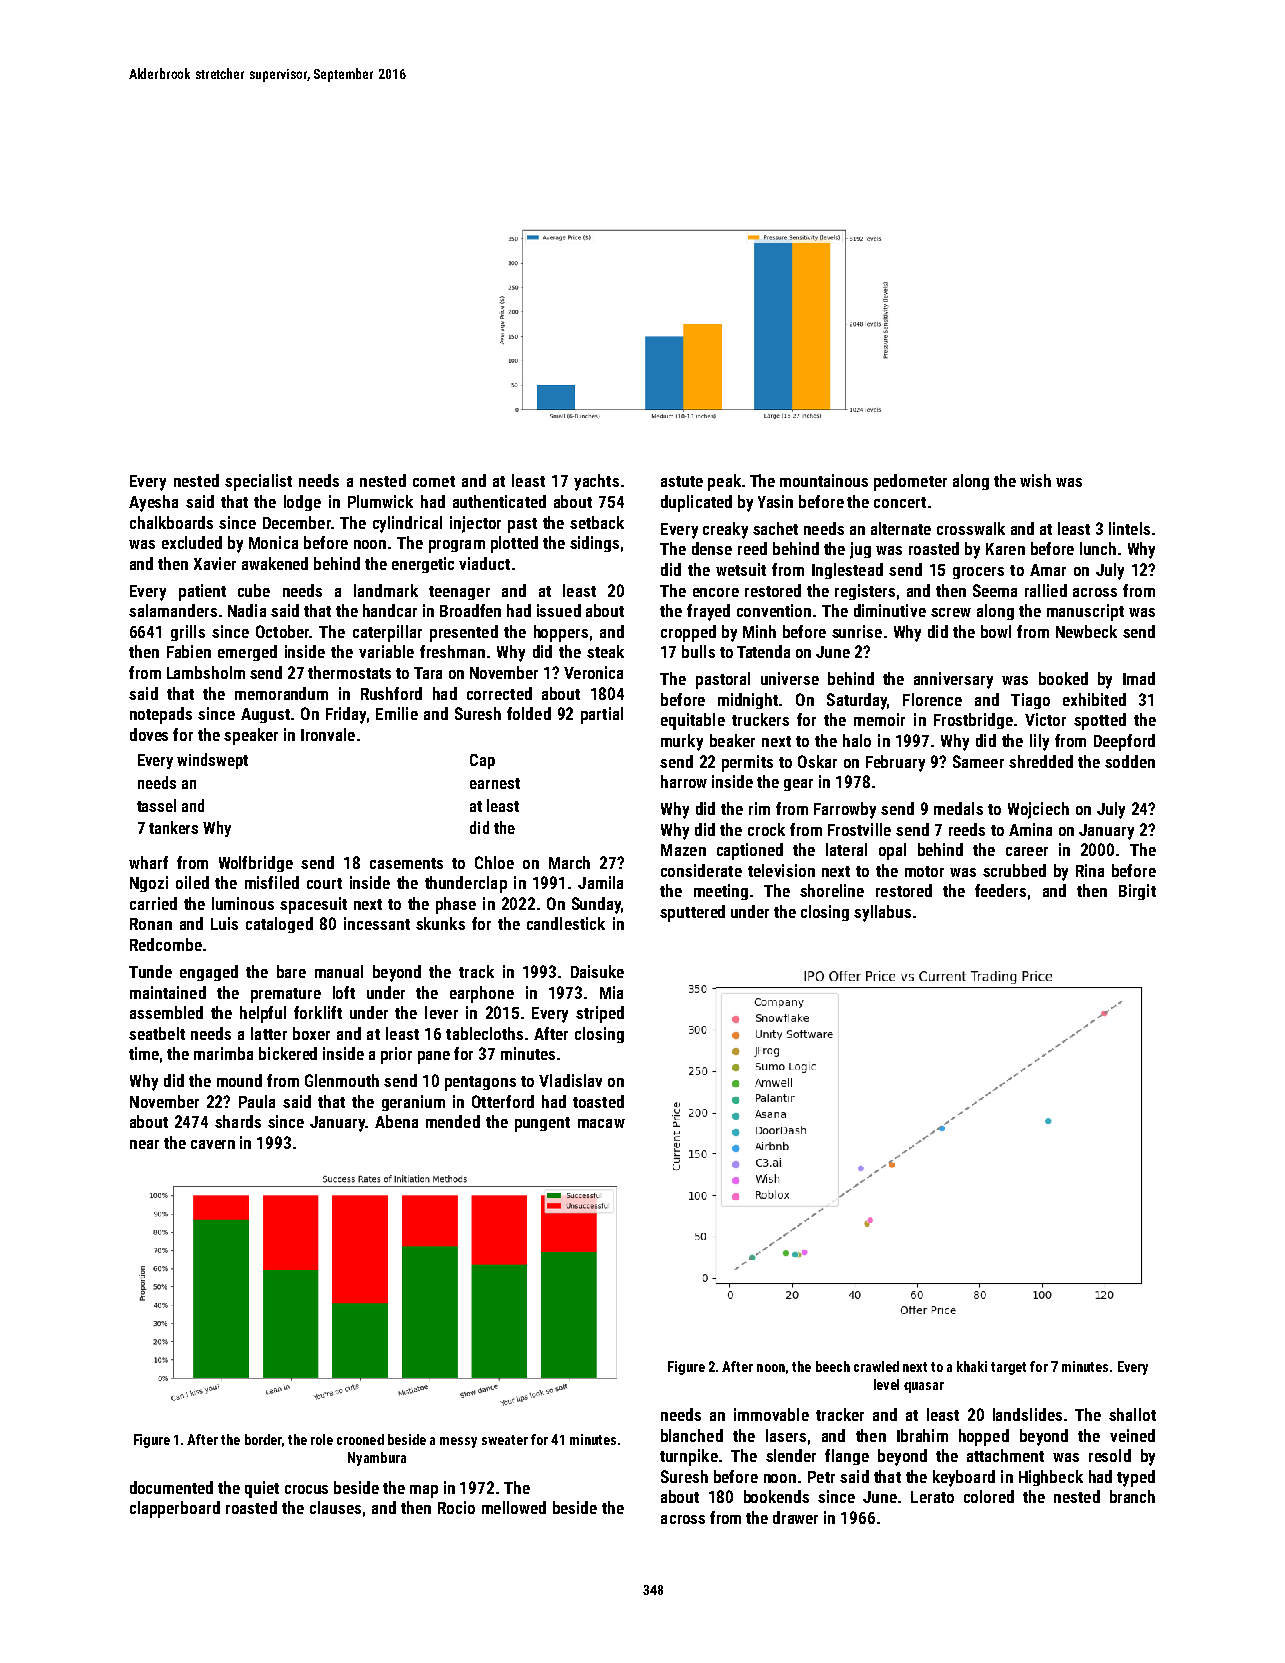 The width and height of the screenshot is (1285, 1663). Describe the element at coordinates (601, 1123) in the screenshot. I see `macaw` at that location.
